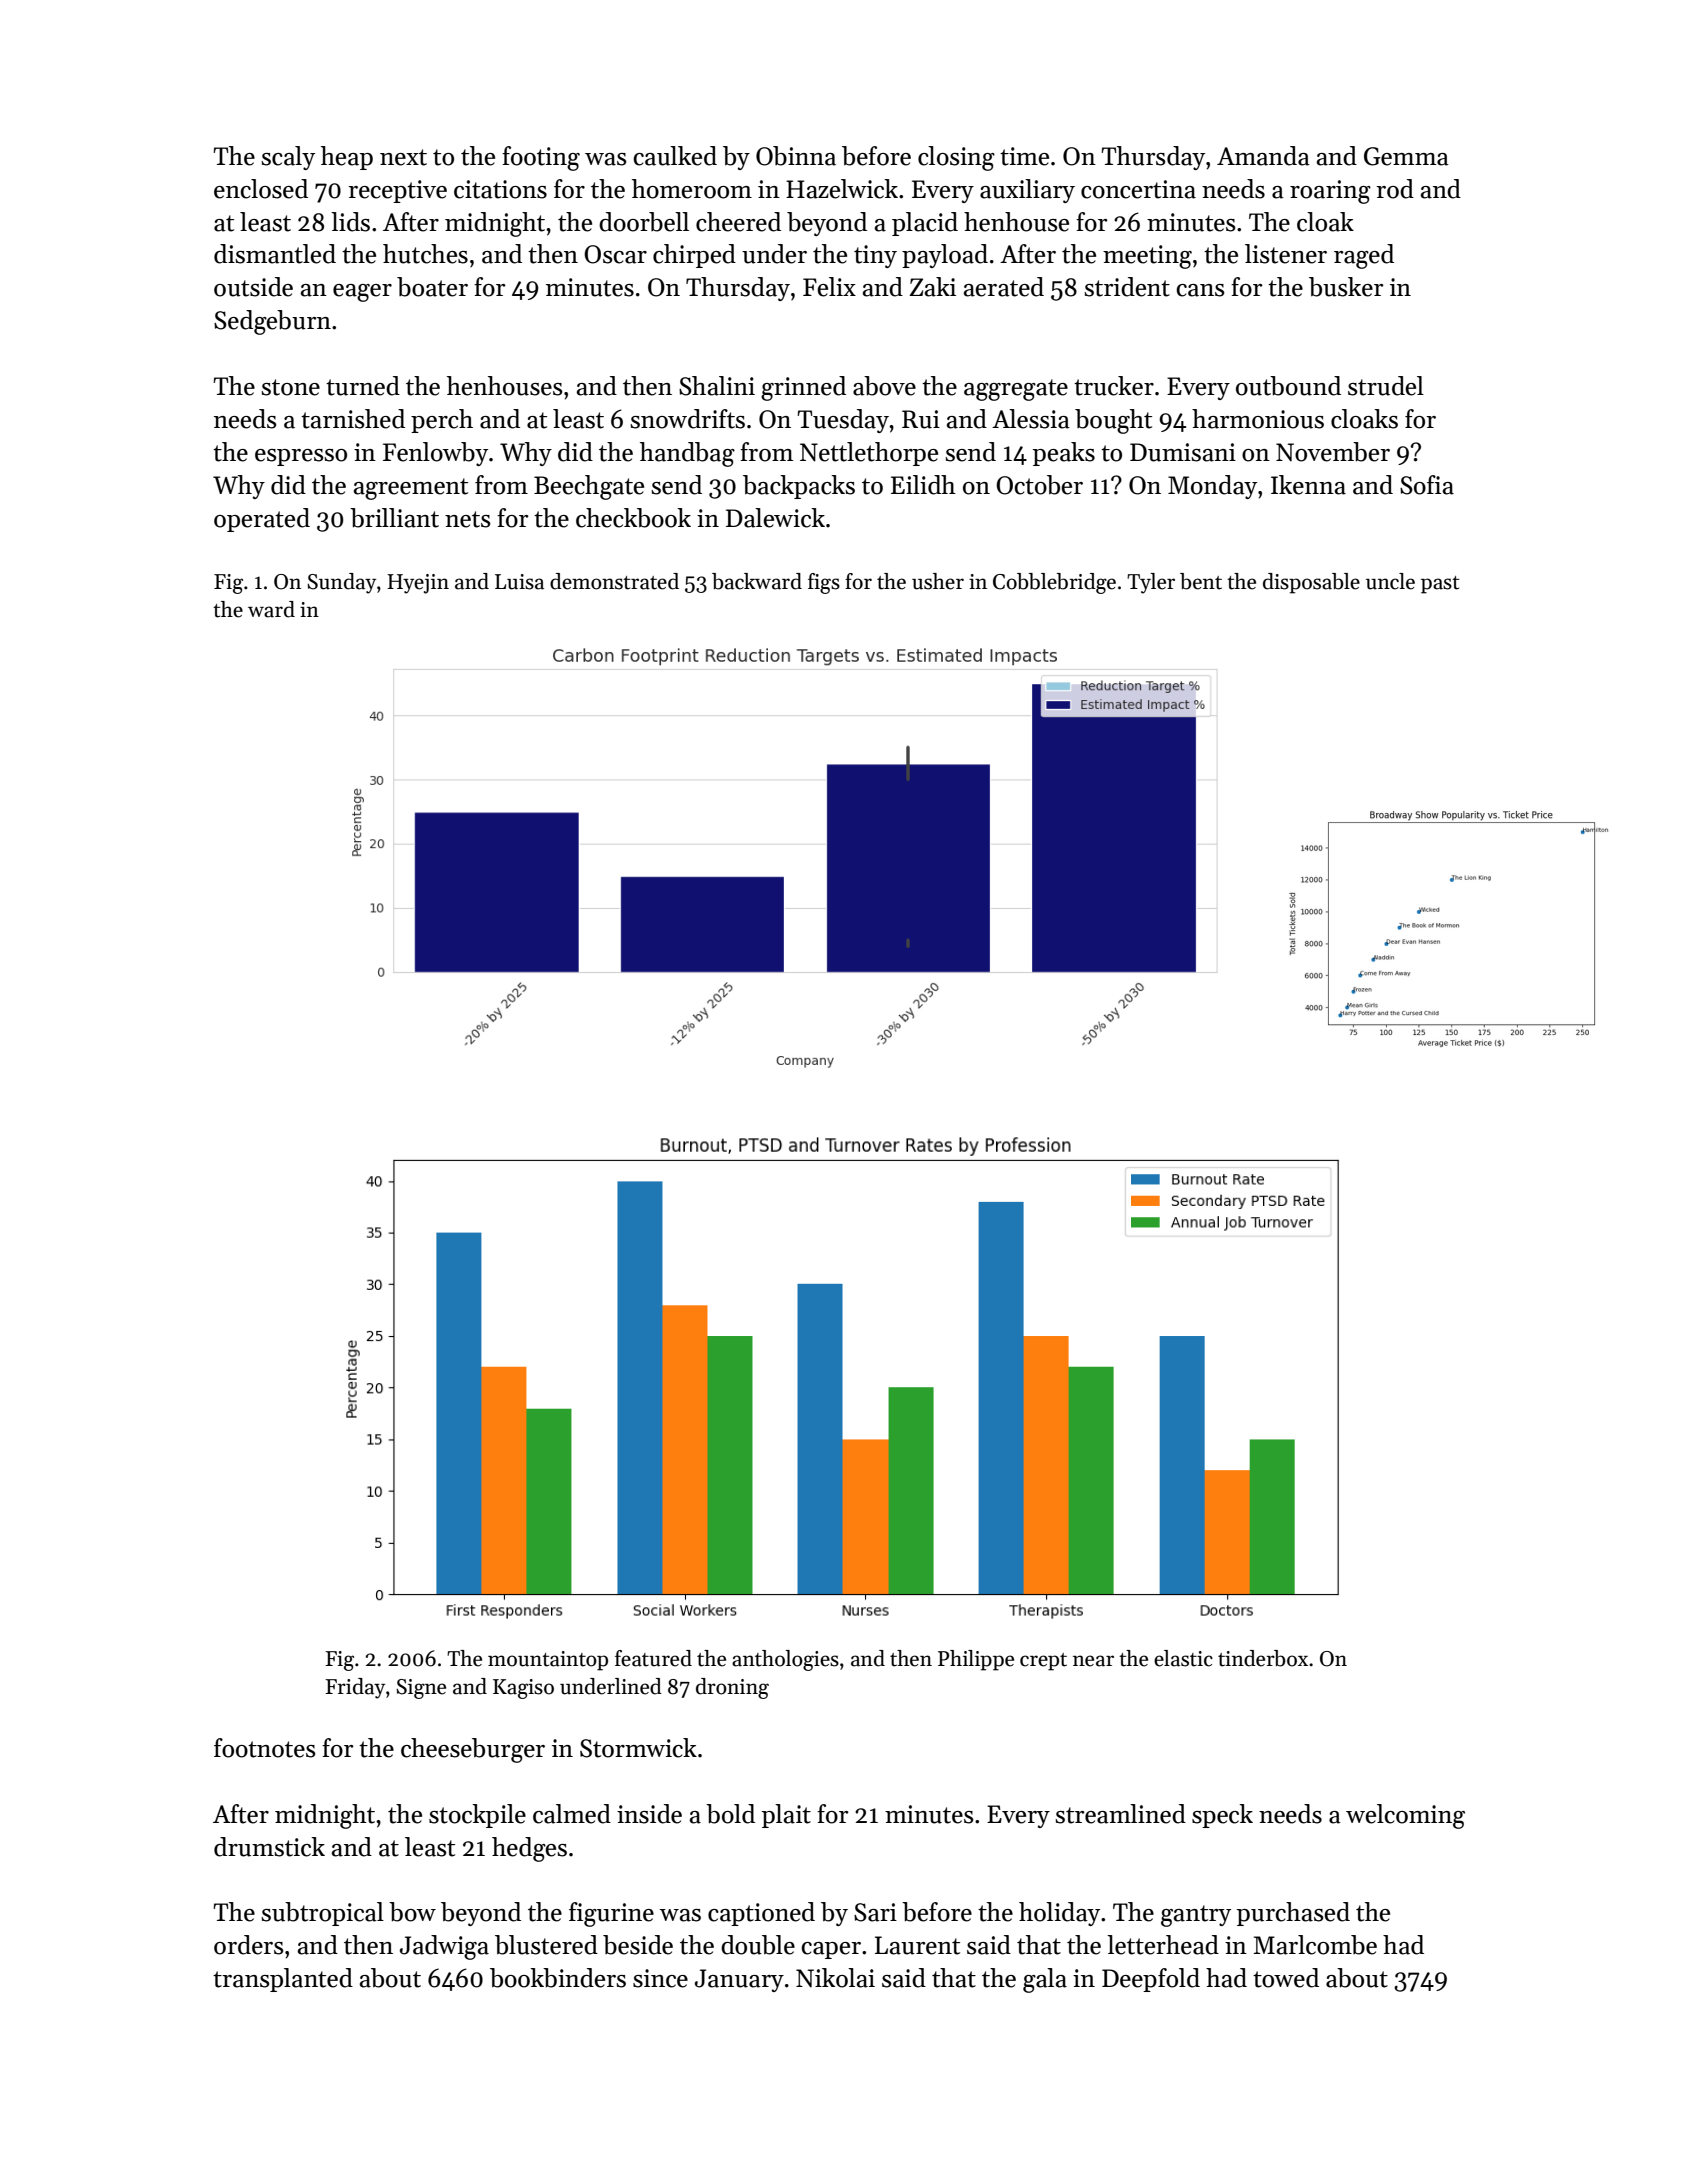 The height and width of the page is (2178, 1683). What do you see at coordinates (1024, 156) in the page?
I see `time` at bounding box center [1024, 156].
